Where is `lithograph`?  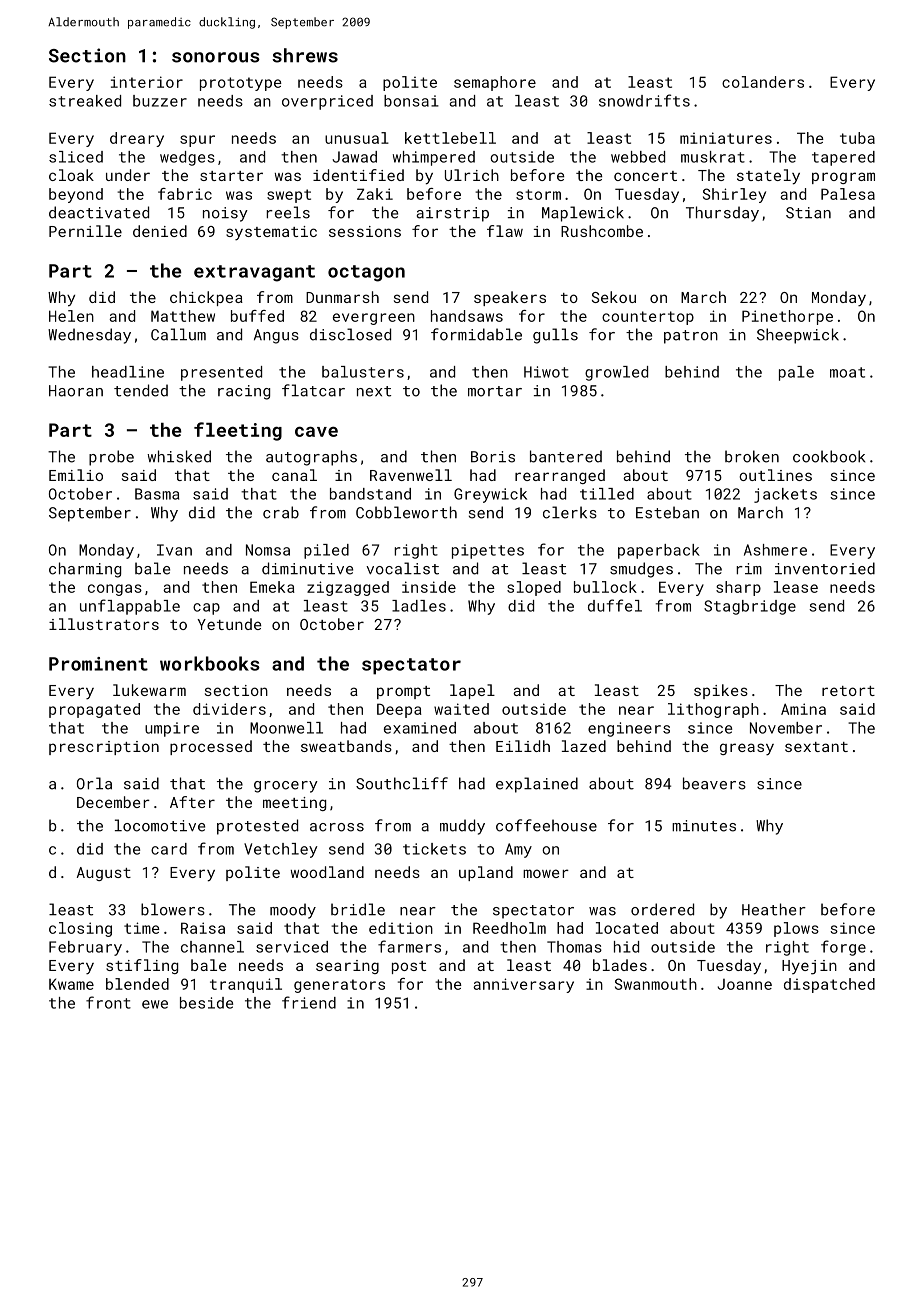
lithograph is located at coordinates (713, 710).
